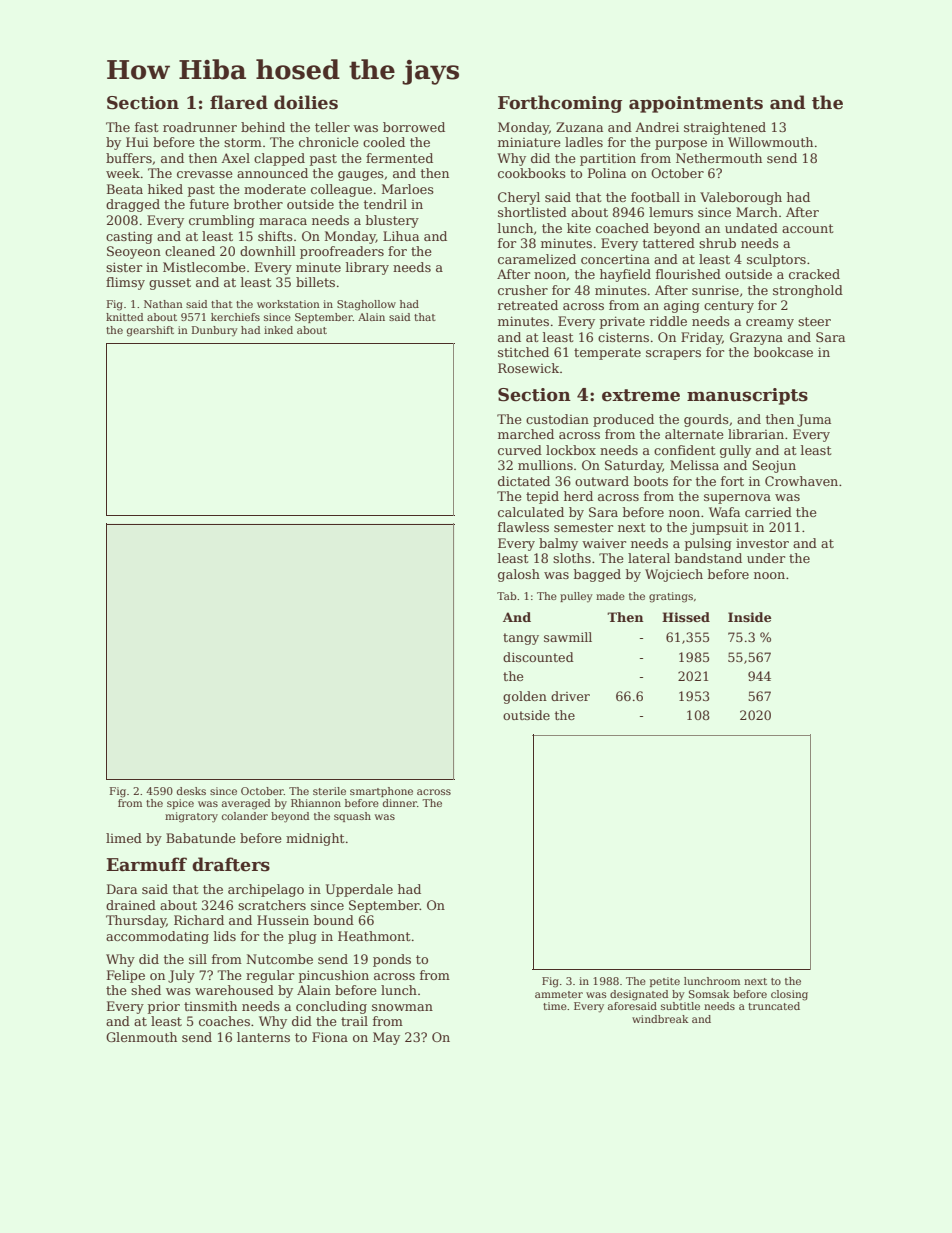 The height and width of the document is (1233, 952). Describe the element at coordinates (141, 1037) in the document. I see `Glenmouth` at that location.
